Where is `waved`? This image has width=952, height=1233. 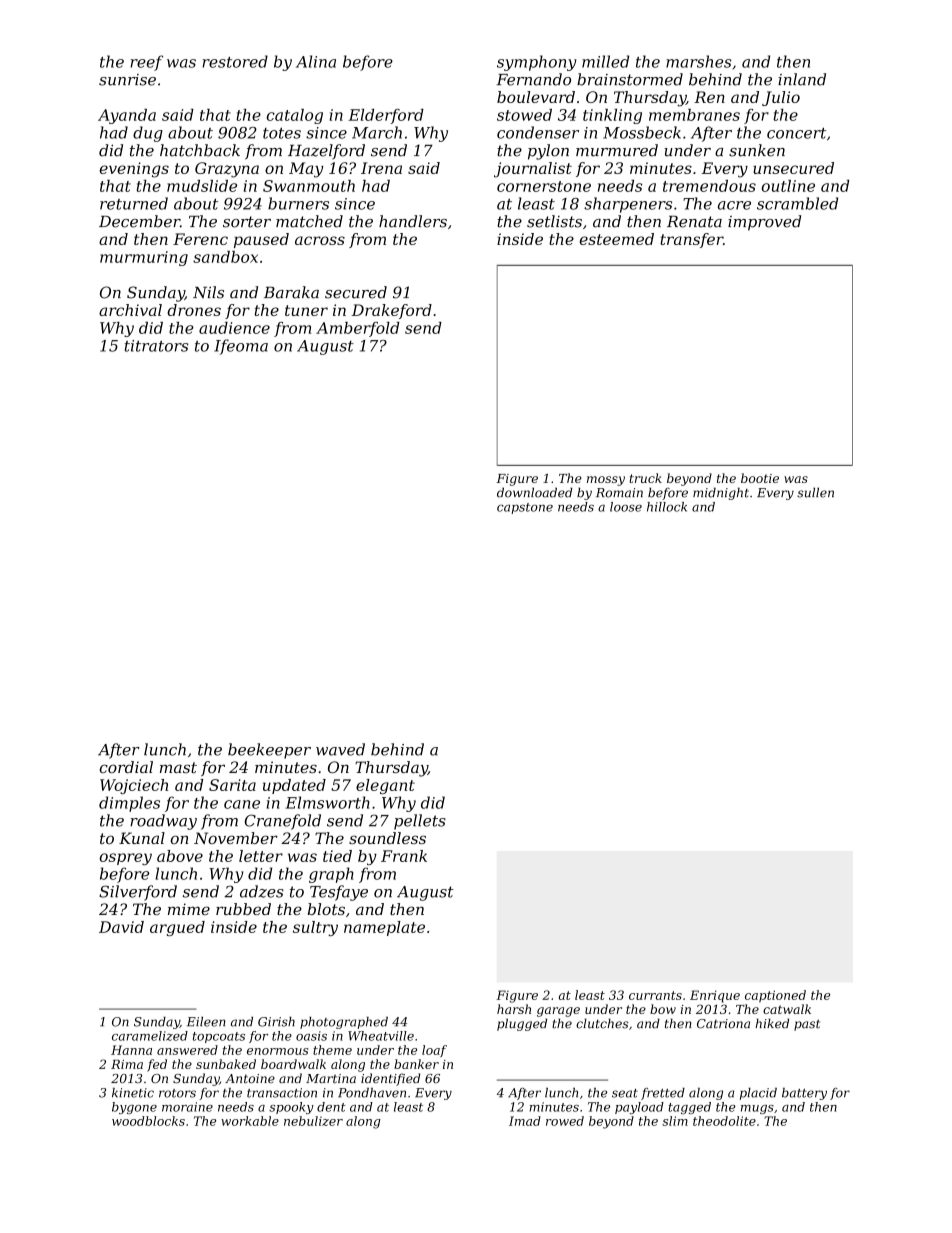
waved is located at coordinates (340, 749).
